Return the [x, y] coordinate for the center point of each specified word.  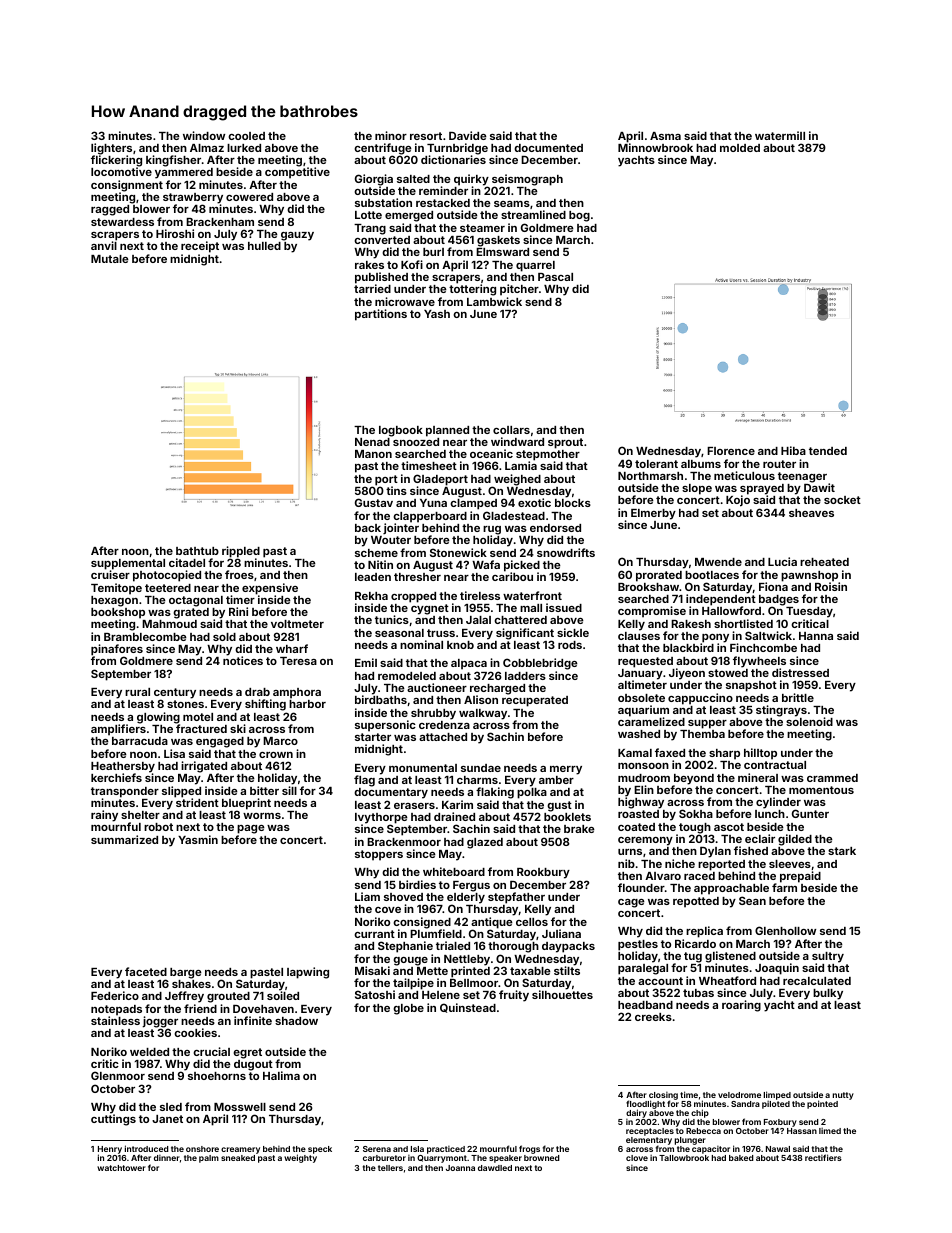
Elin [644, 789]
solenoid [809, 721]
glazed [485, 843]
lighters [111, 149]
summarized [124, 839]
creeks [653, 1017]
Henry [110, 1150]
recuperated [535, 701]
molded [740, 148]
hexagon [114, 601]
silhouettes [562, 995]
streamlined [533, 215]
